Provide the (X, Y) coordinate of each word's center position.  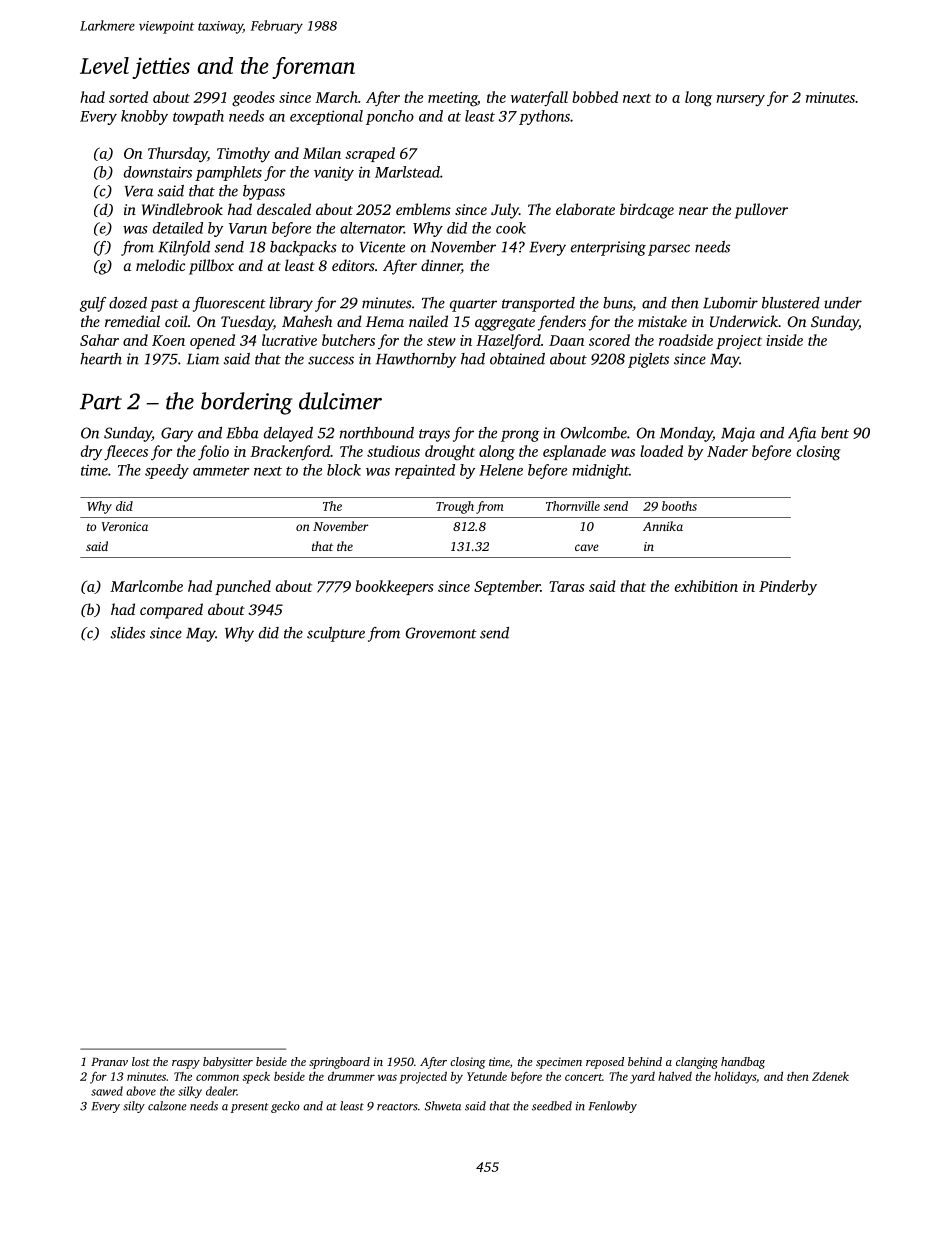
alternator (372, 228)
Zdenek (830, 1076)
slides (128, 633)
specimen (559, 1063)
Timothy (243, 155)
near (693, 211)
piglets (648, 360)
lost (141, 1061)
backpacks (303, 248)
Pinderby (788, 588)
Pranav (109, 1061)
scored (609, 340)
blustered (791, 303)
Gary (177, 434)
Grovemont (441, 633)
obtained (517, 359)
